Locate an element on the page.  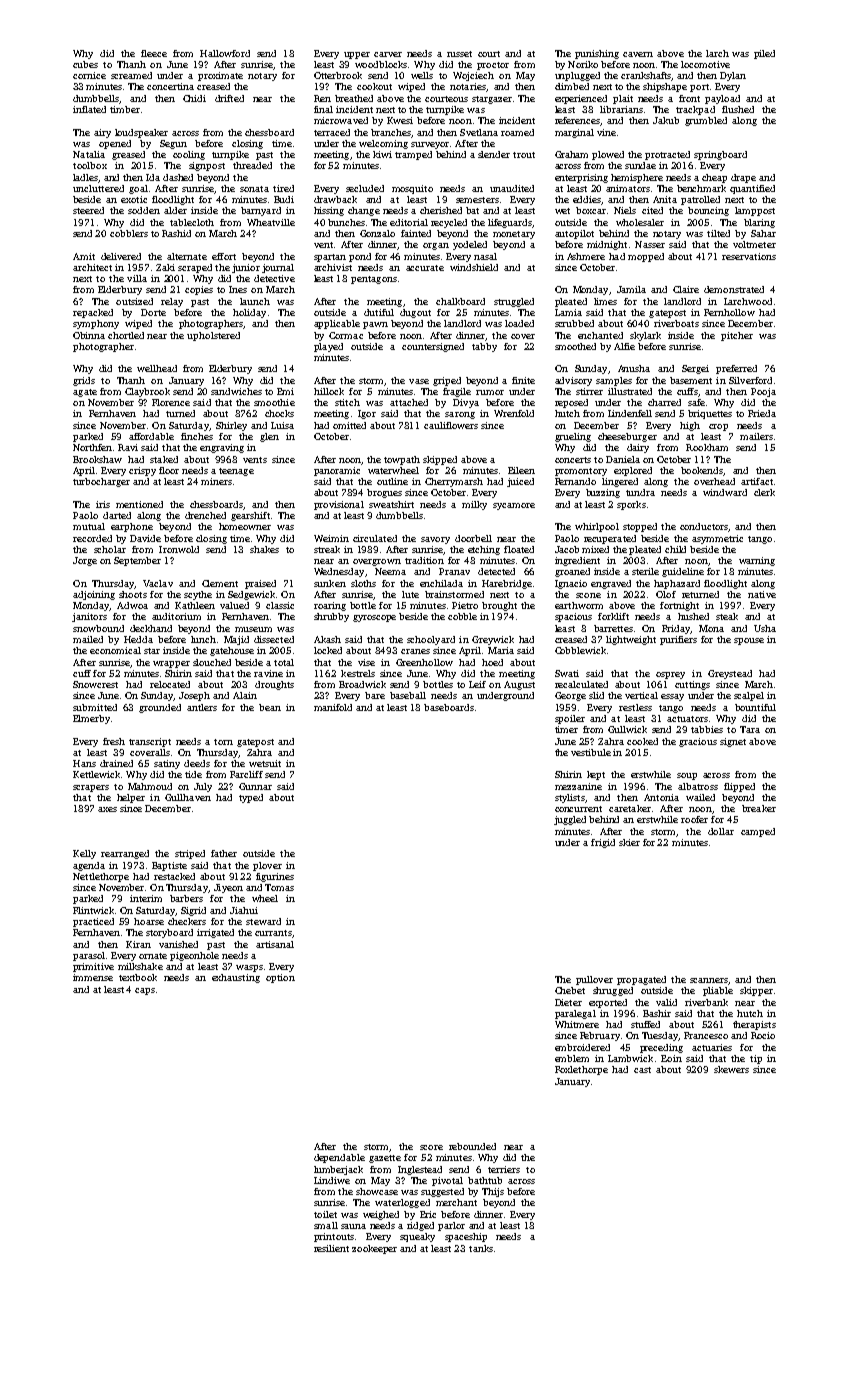
provisional is located at coordinates (339, 505).
